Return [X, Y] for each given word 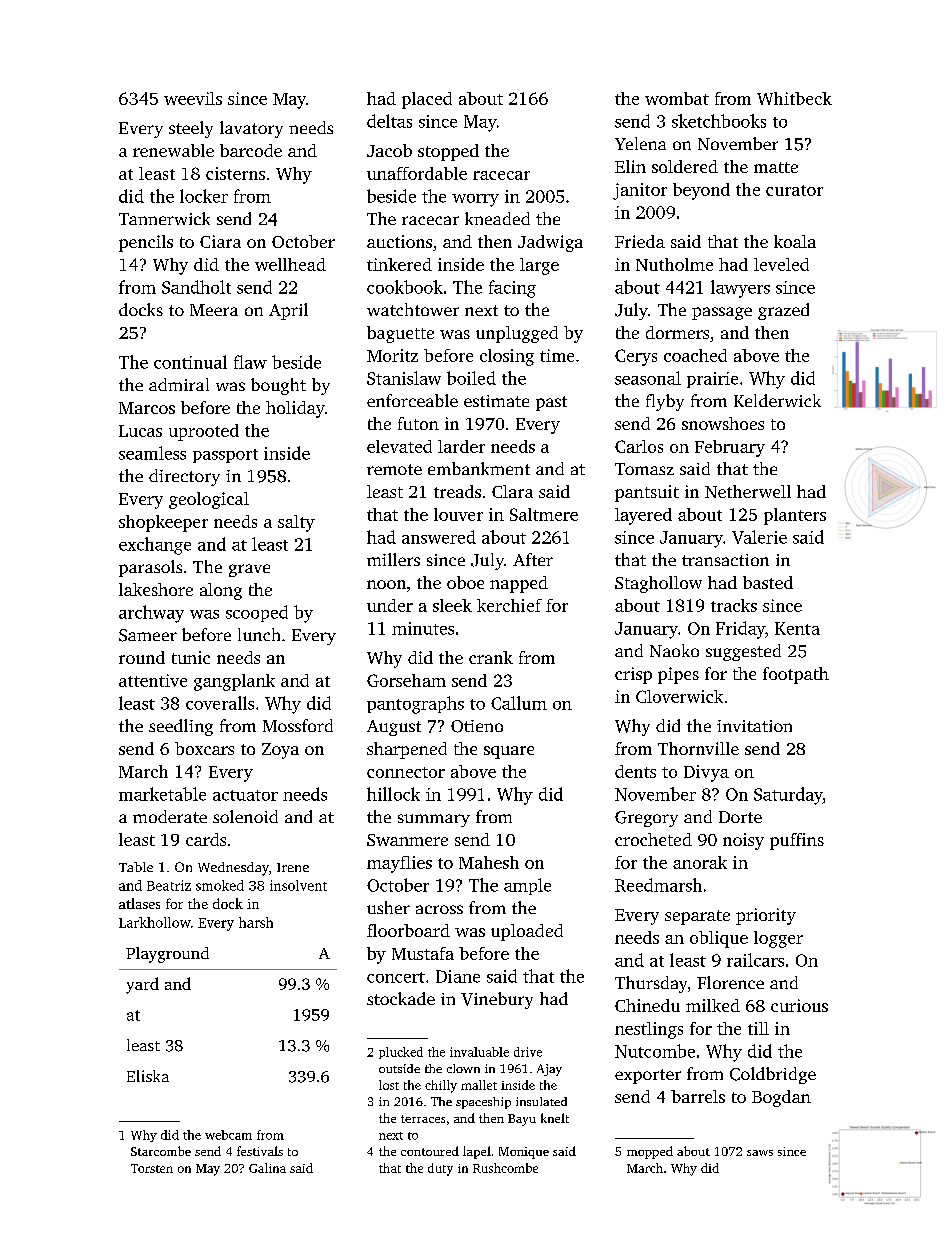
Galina [267, 1168]
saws [760, 1153]
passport [225, 456]
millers [393, 559]
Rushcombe [505, 1168]
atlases [139, 903]
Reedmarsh [658, 885]
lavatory [251, 129]
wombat [677, 98]
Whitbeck [794, 98]
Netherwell [748, 491]
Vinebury [497, 1000]
